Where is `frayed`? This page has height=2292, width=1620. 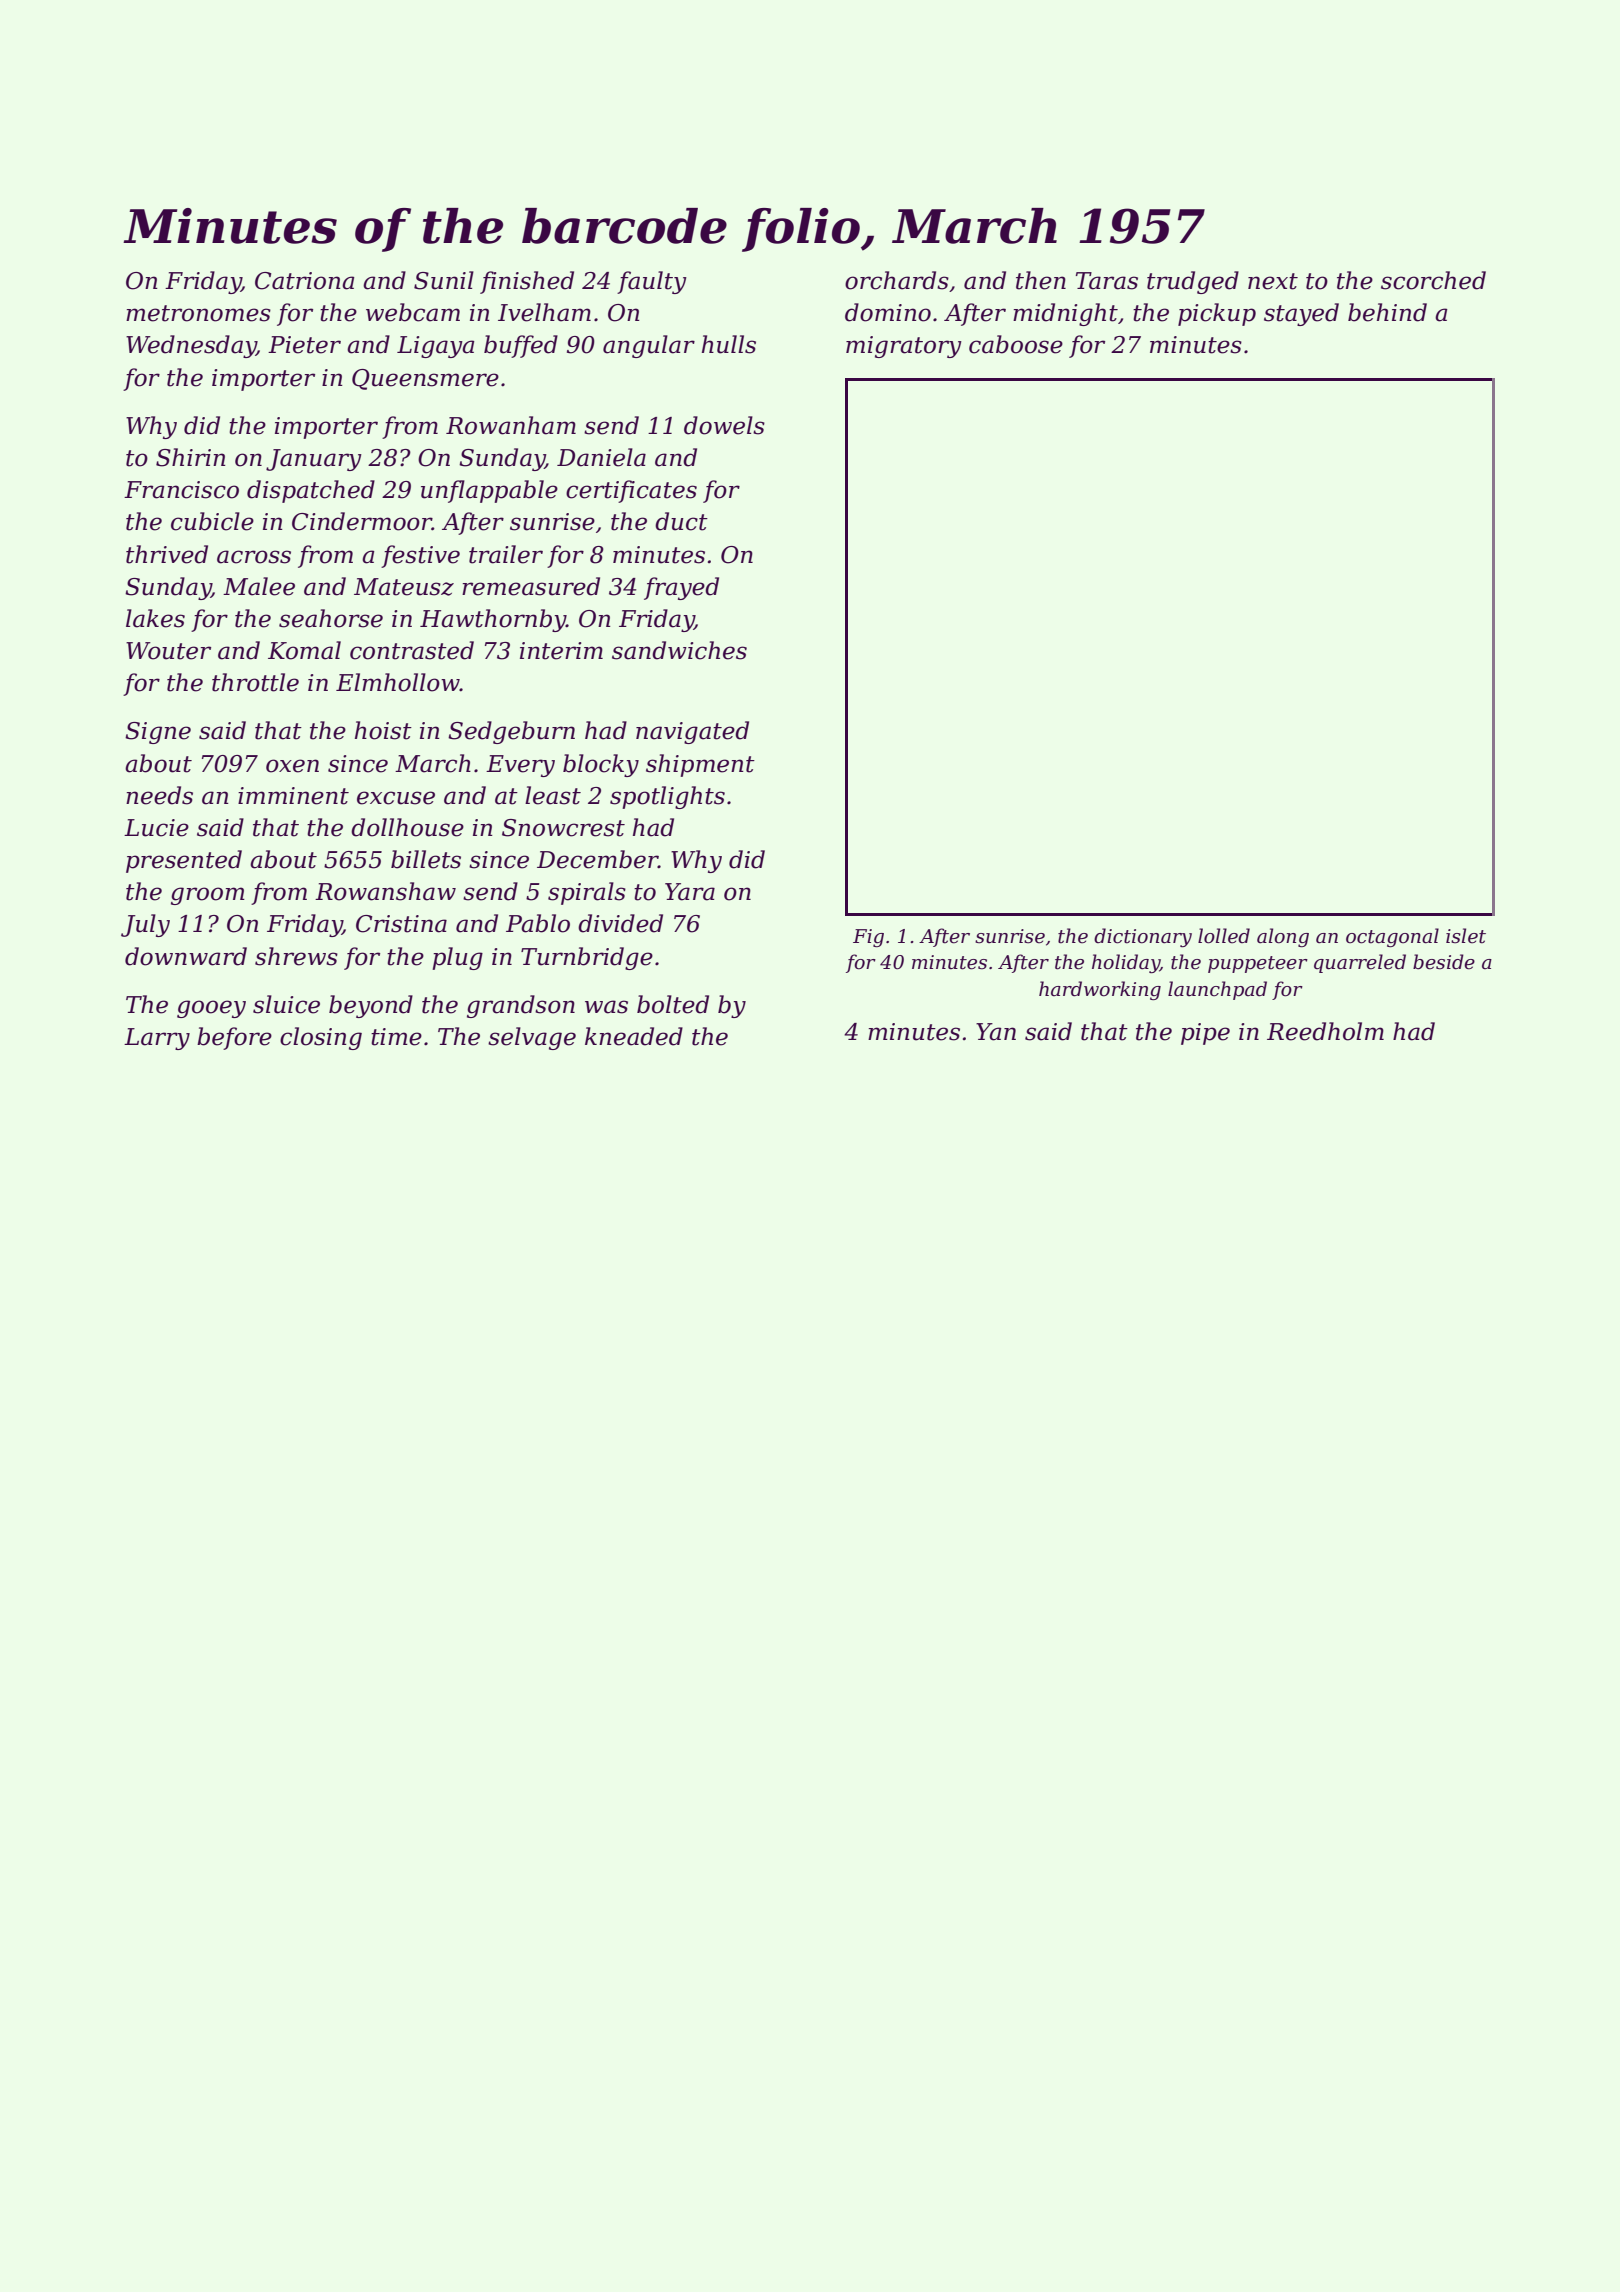 frayed is located at coordinates (681, 588).
